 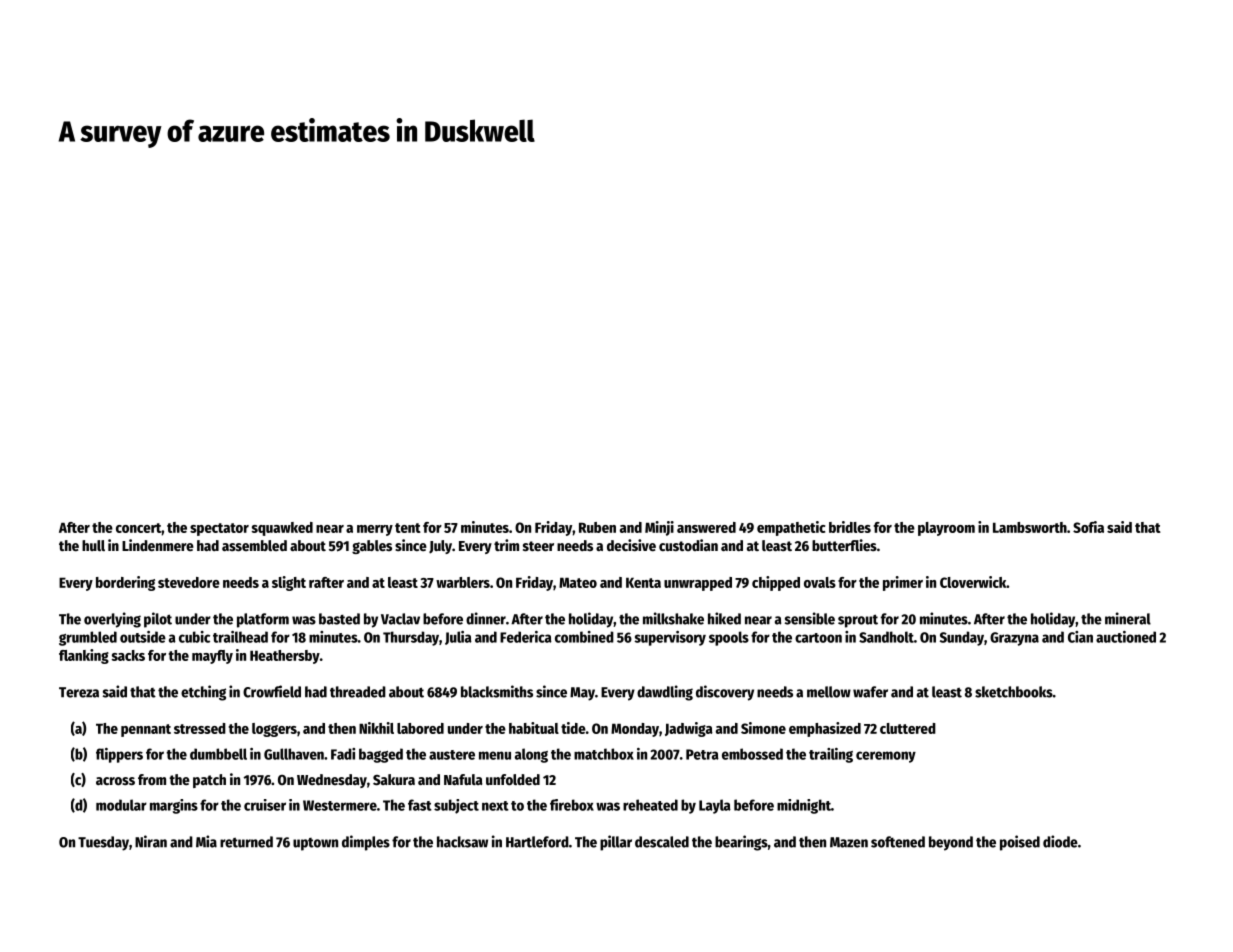 What do you see at coordinates (962, 638) in the page?
I see `Sunday` at bounding box center [962, 638].
